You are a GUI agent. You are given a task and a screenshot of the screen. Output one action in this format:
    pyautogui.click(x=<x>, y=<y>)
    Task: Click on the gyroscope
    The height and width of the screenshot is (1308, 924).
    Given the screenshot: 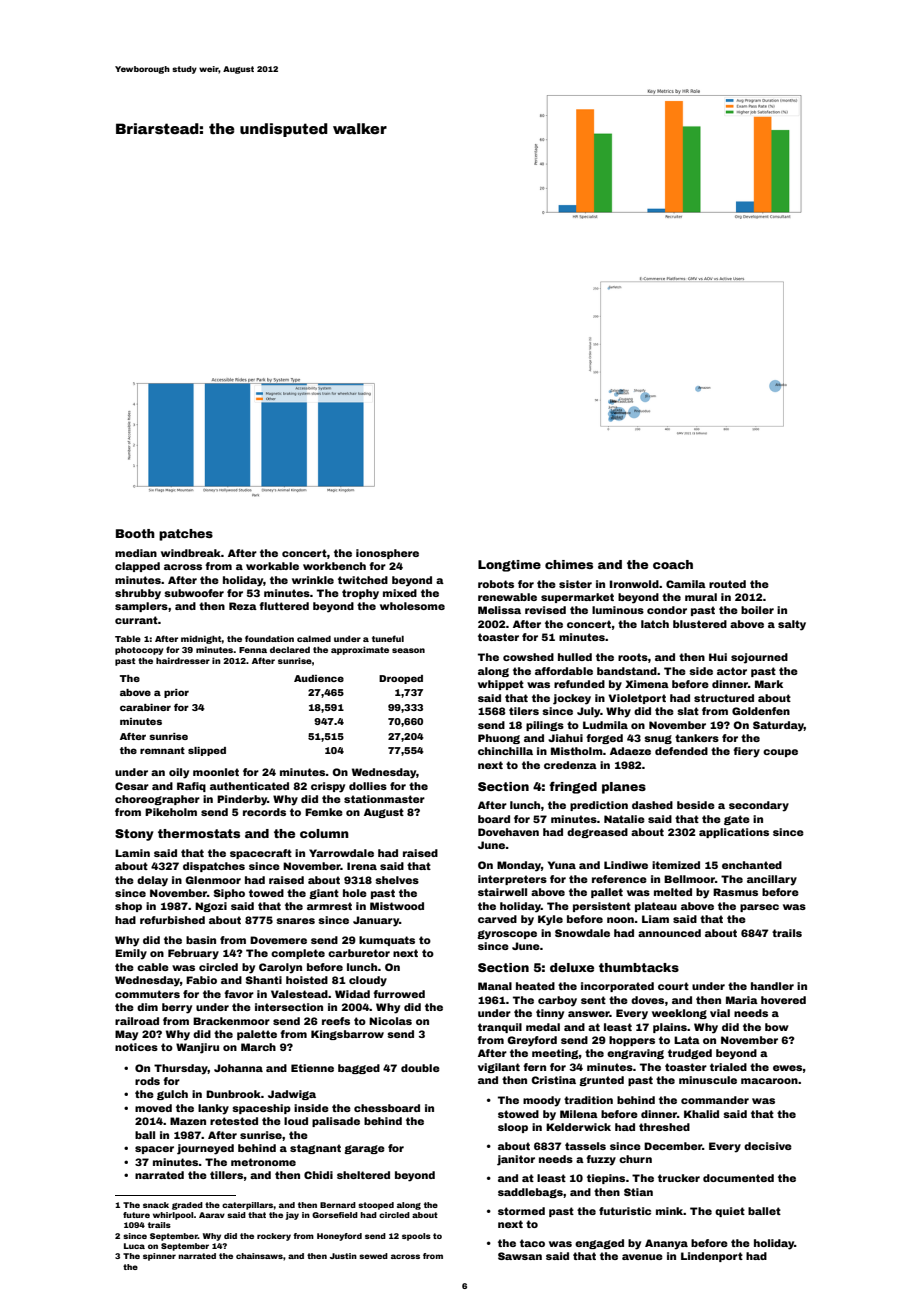 What is the action you would take?
    pyautogui.click(x=507, y=935)
